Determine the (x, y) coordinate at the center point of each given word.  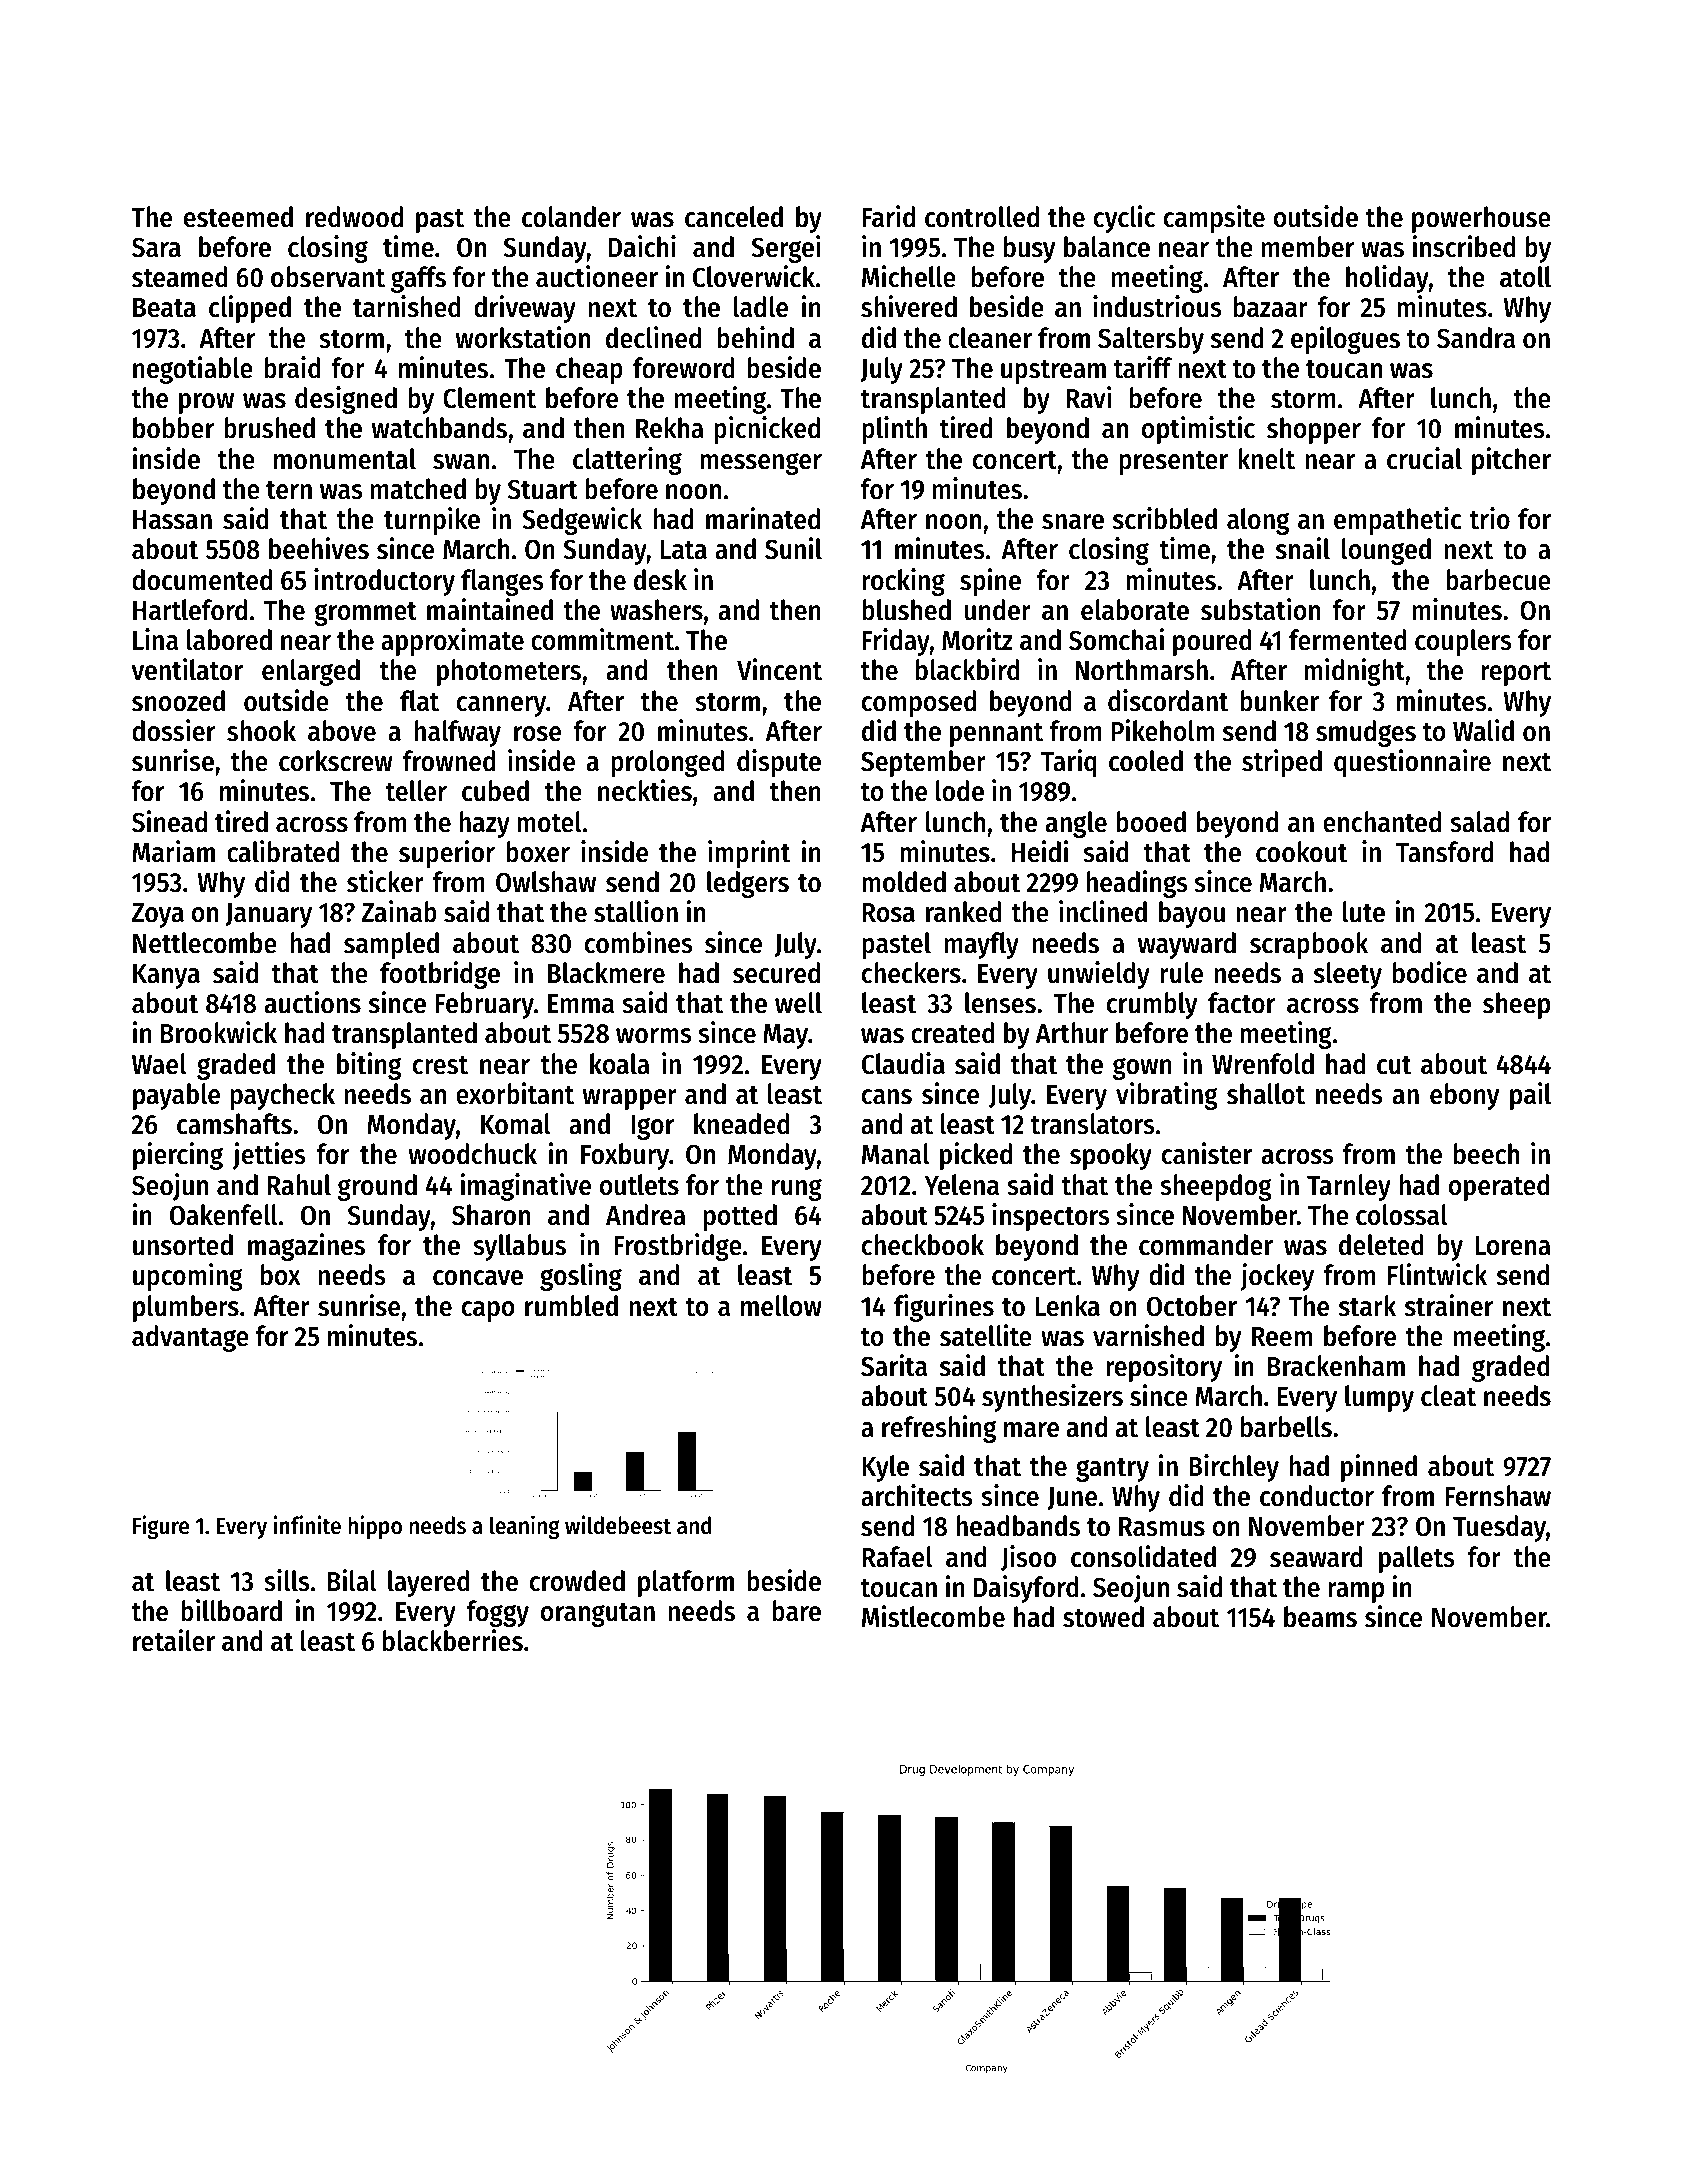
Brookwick (219, 1032)
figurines (944, 1308)
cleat (1448, 1396)
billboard (231, 1610)
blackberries (453, 1640)
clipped (250, 309)
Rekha (670, 428)
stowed (1103, 1617)
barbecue (1498, 580)
